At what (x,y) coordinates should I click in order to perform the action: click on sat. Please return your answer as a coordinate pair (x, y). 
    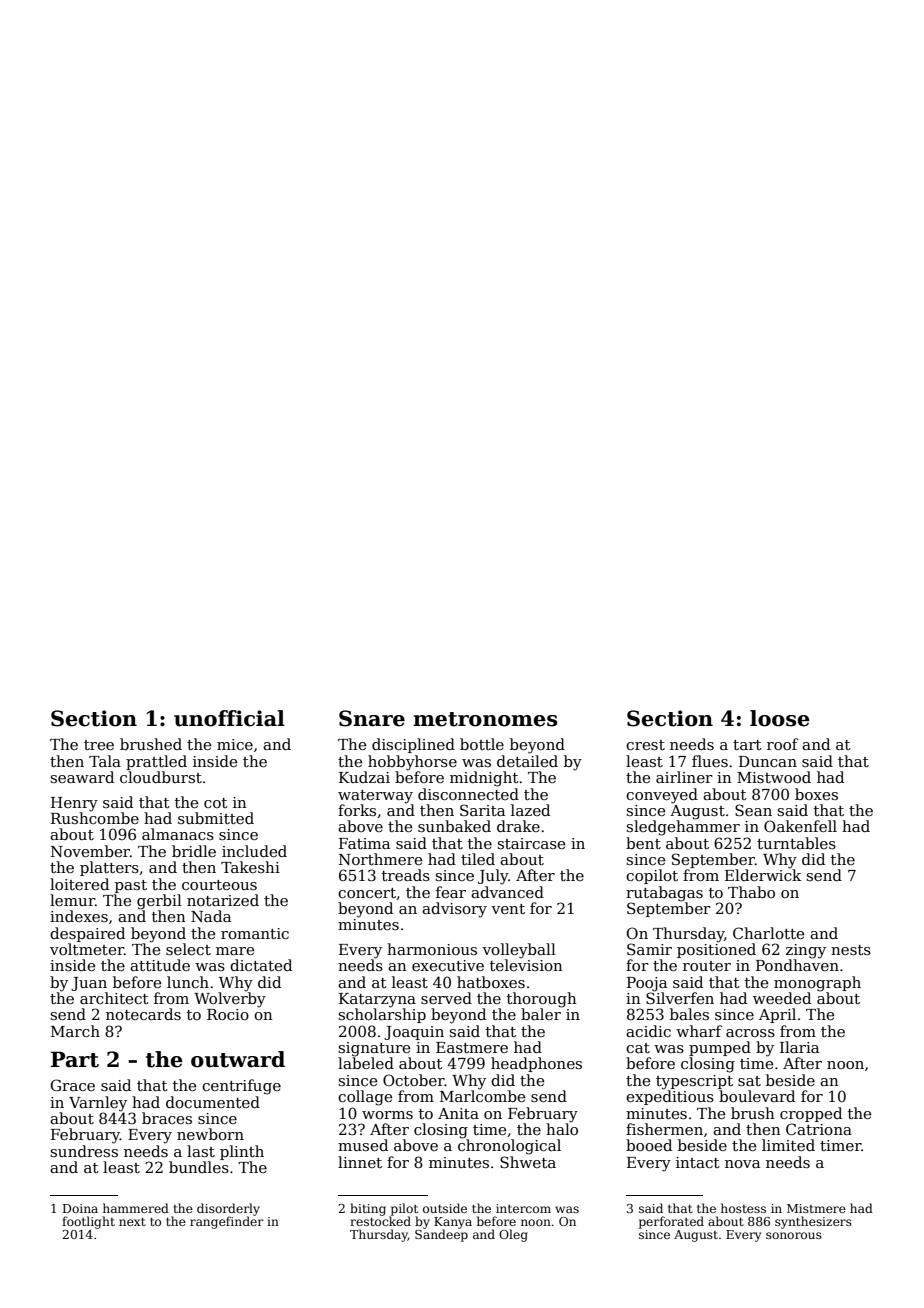
    Looking at the image, I should click on (749, 1081).
